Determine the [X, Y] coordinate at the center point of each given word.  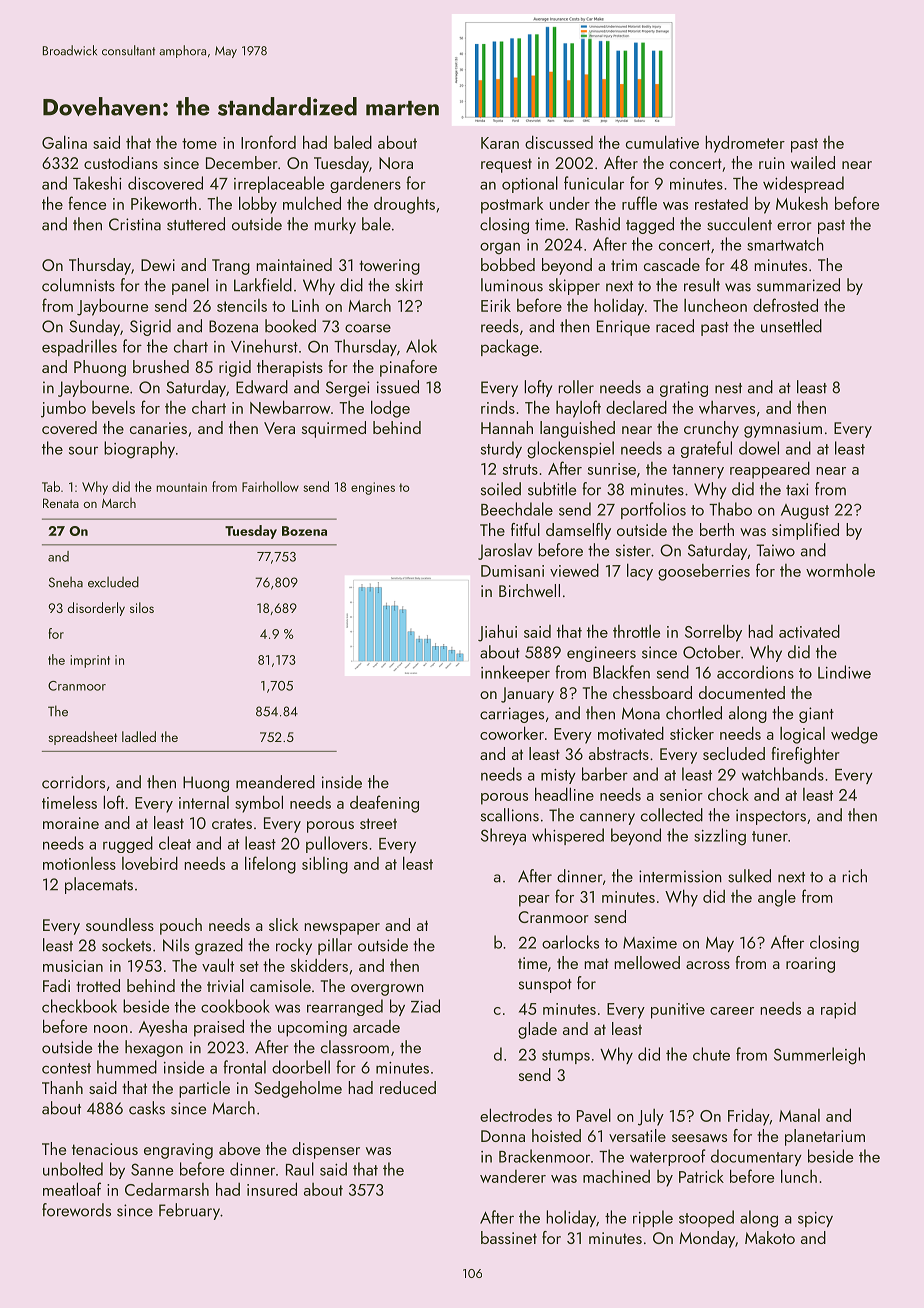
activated [809, 631]
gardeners [365, 184]
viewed [574, 570]
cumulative [662, 142]
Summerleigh [819, 1056]
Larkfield [263, 285]
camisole [280, 985]
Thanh [62, 1087]
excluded [113, 582]
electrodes [516, 1115]
